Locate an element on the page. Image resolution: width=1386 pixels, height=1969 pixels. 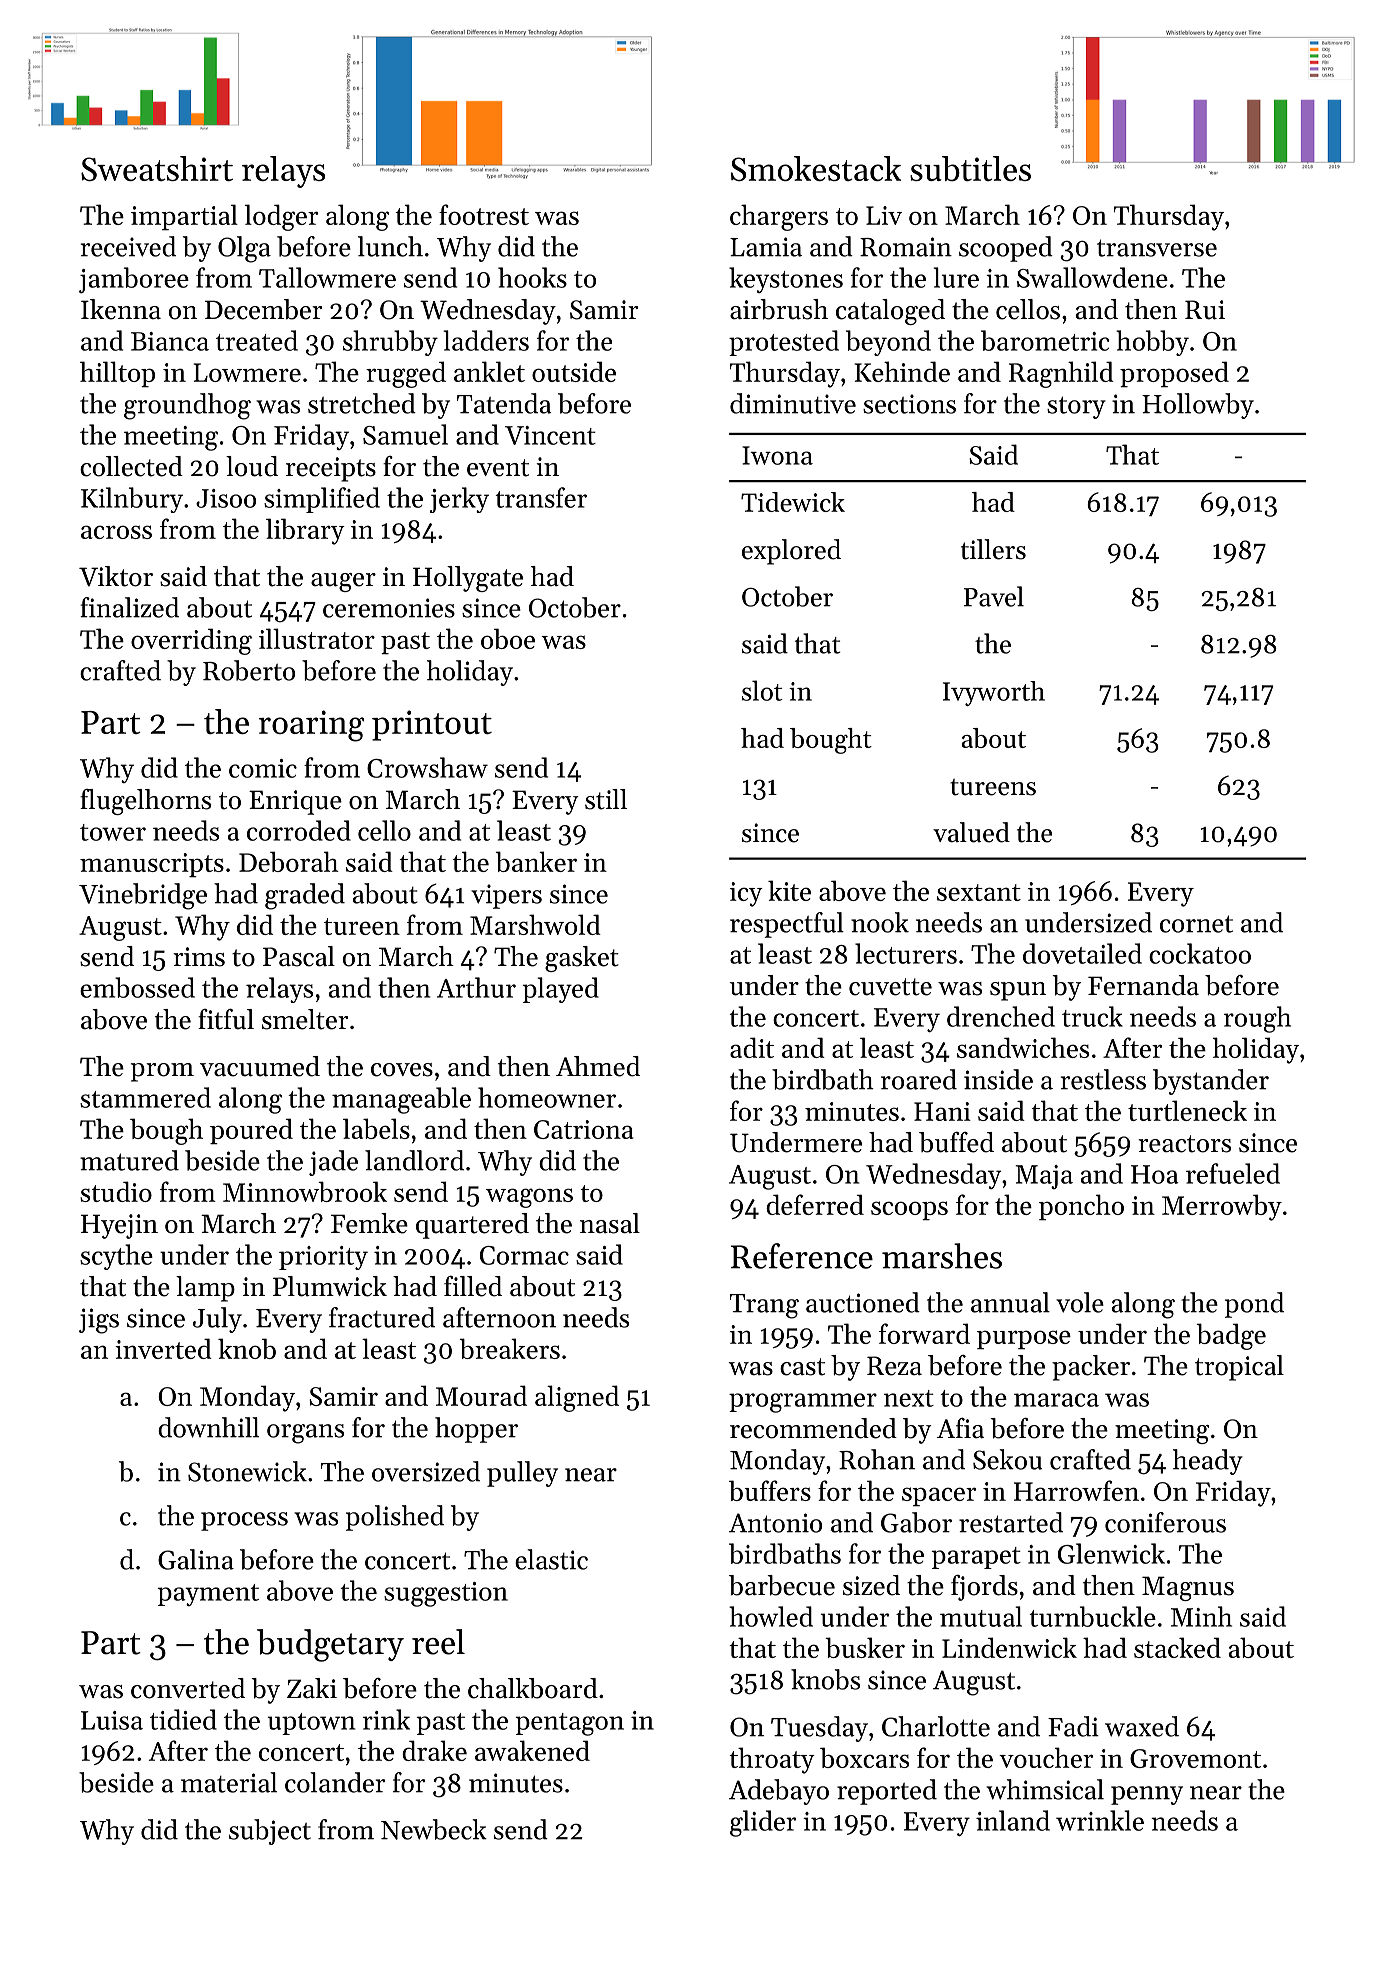
Sweatshirt is located at coordinates (157, 168).
